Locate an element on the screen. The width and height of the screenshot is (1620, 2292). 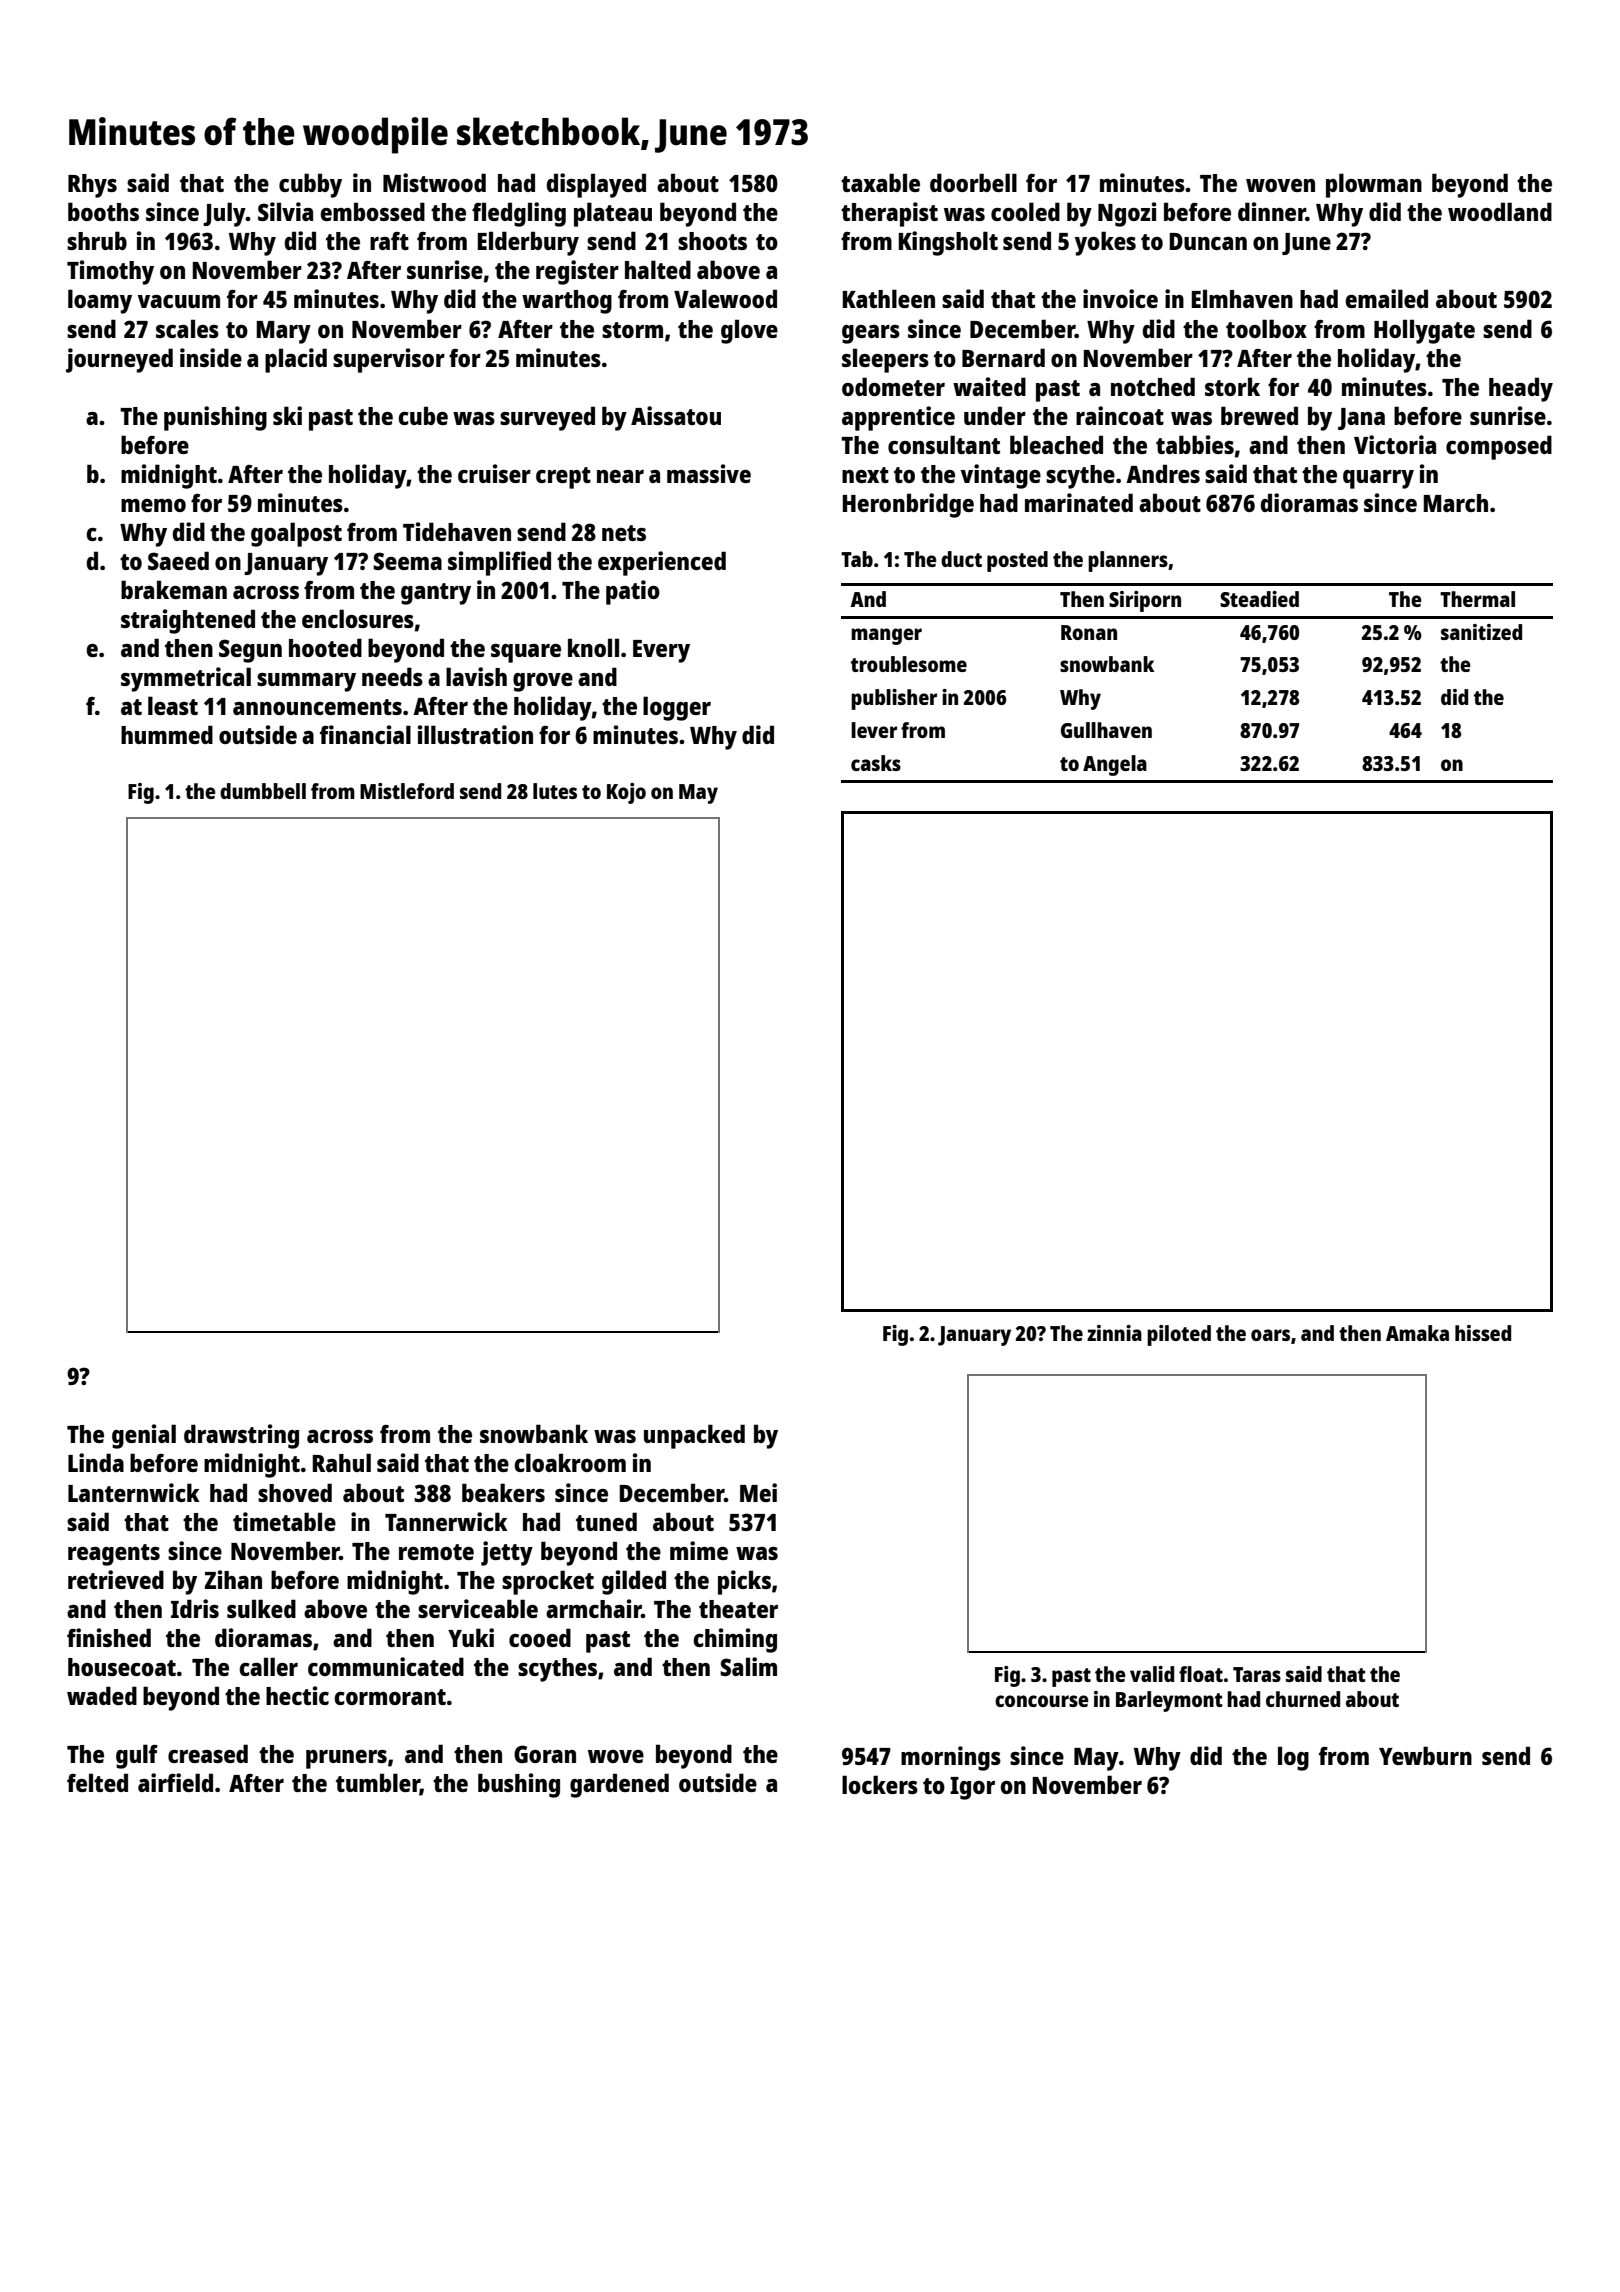
displayed is located at coordinates (596, 185).
